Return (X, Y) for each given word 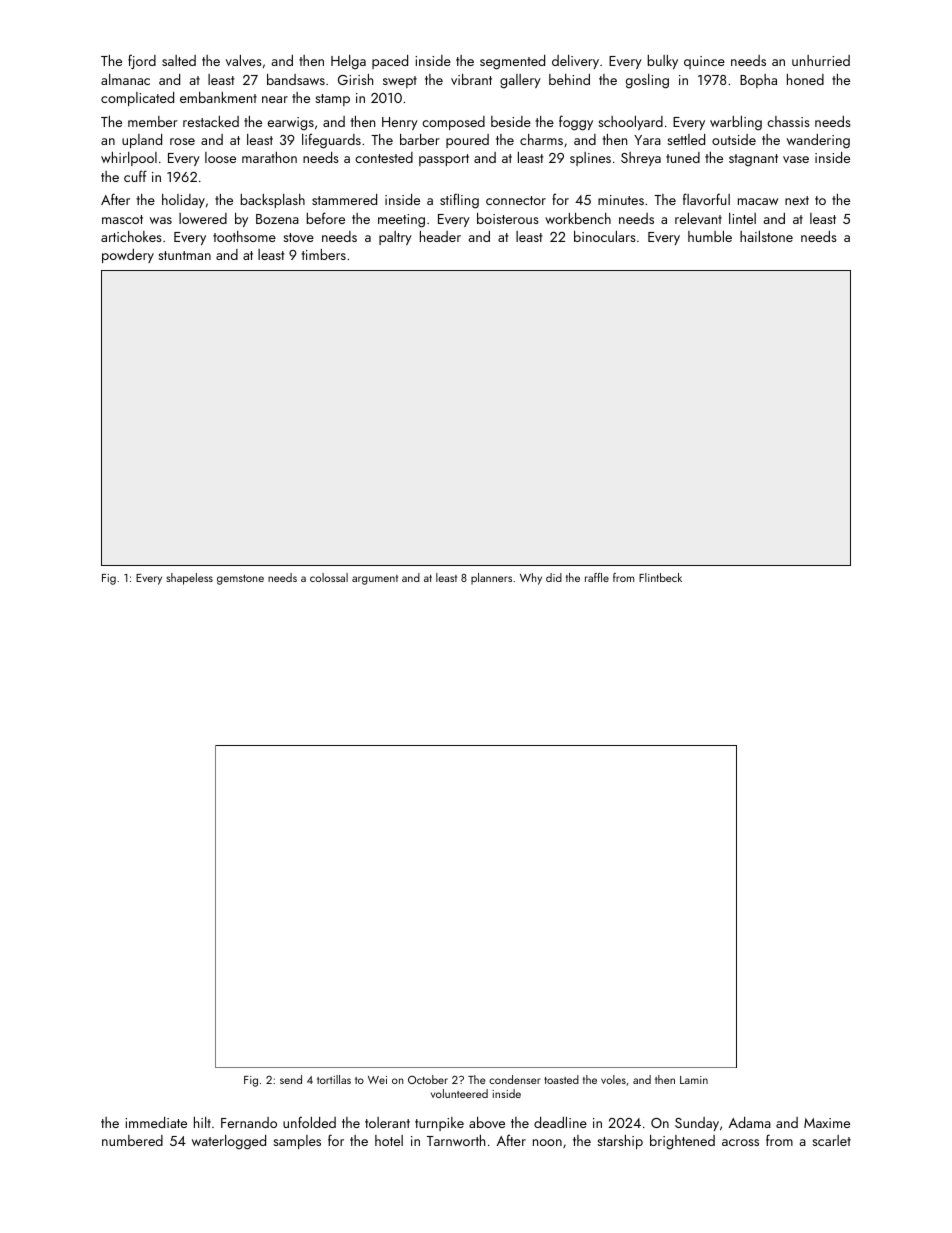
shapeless (190, 579)
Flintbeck (660, 577)
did (554, 577)
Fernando (249, 1122)
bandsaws (296, 79)
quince (704, 62)
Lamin (694, 1080)
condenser (515, 1079)
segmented (512, 62)
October (428, 1079)
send (291, 1079)
